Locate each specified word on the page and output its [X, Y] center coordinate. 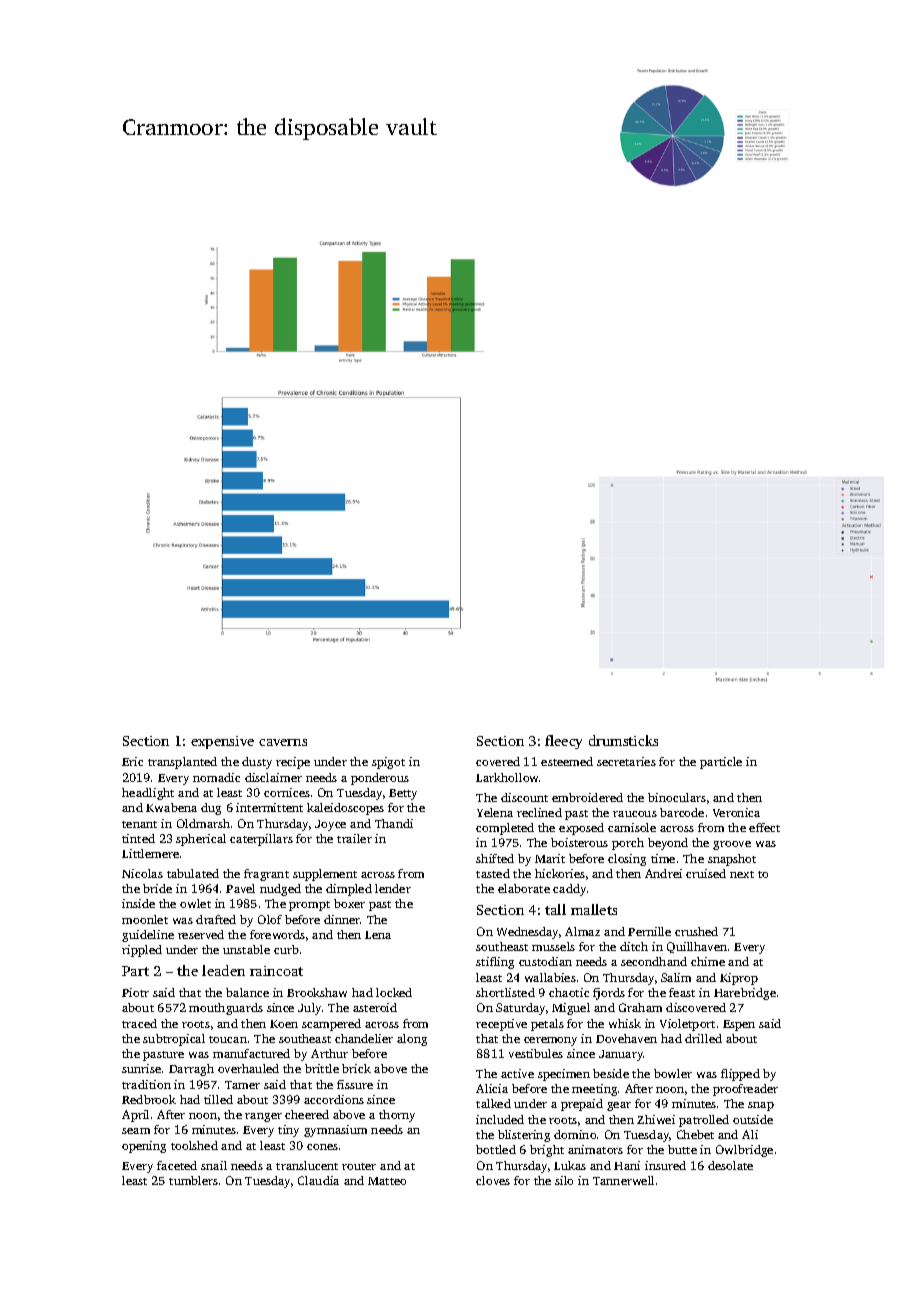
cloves [493, 1180]
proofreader [745, 1090]
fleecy [563, 742]
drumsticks [623, 740]
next [742, 874]
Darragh [191, 1070]
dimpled [349, 890]
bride [157, 888]
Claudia [318, 1180]
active [517, 1073]
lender [393, 888]
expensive [222, 742]
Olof [270, 919]
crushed [696, 931]
